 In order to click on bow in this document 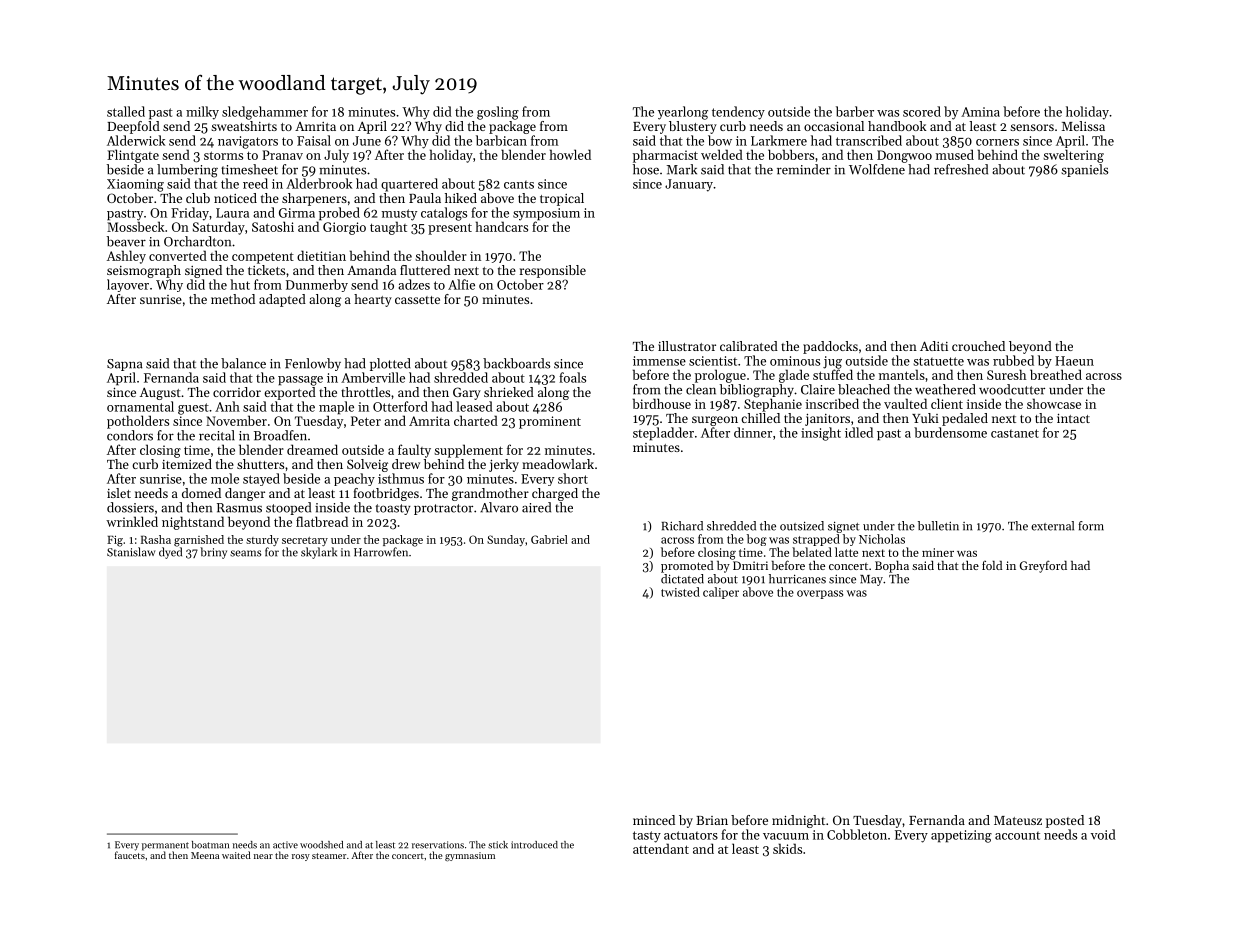, I will do `click(720, 140)`.
